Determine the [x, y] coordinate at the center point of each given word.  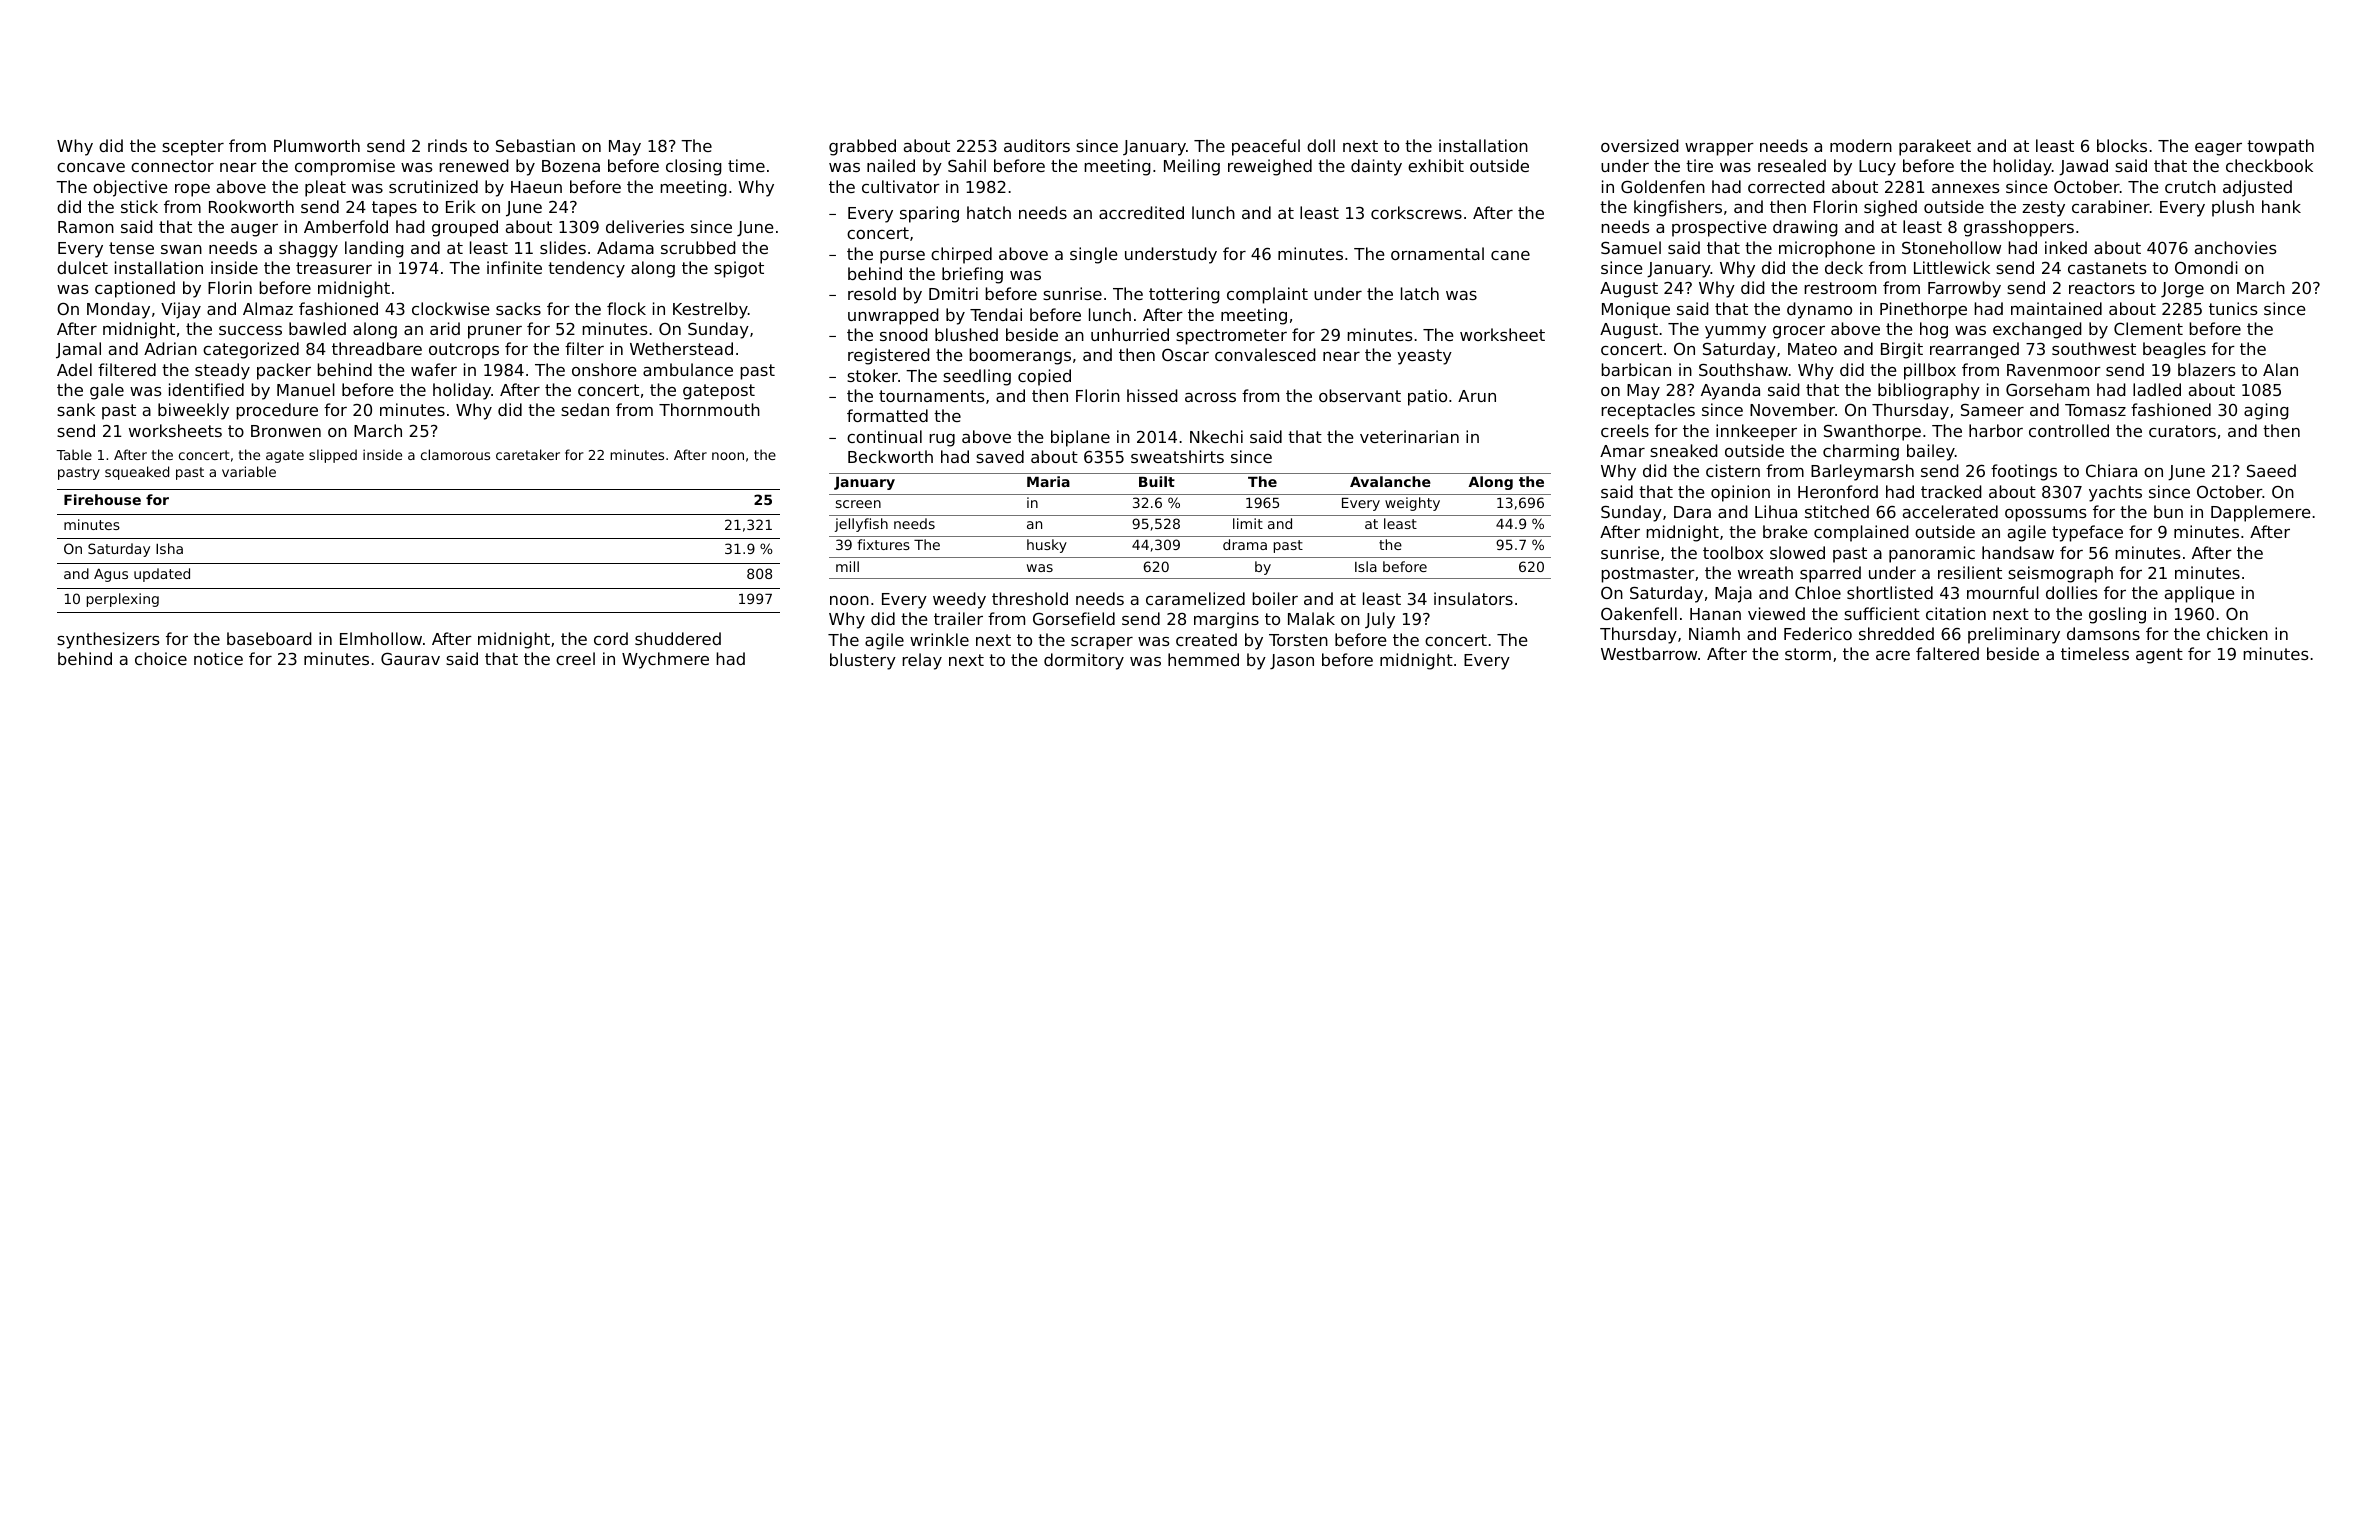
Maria [1048, 481]
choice [161, 658]
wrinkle [939, 639]
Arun [1477, 396]
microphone [1827, 249]
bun [2168, 511]
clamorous [455, 454]
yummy [1735, 332]
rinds [447, 145]
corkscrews [1416, 212]
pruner [495, 332]
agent [2159, 656]
